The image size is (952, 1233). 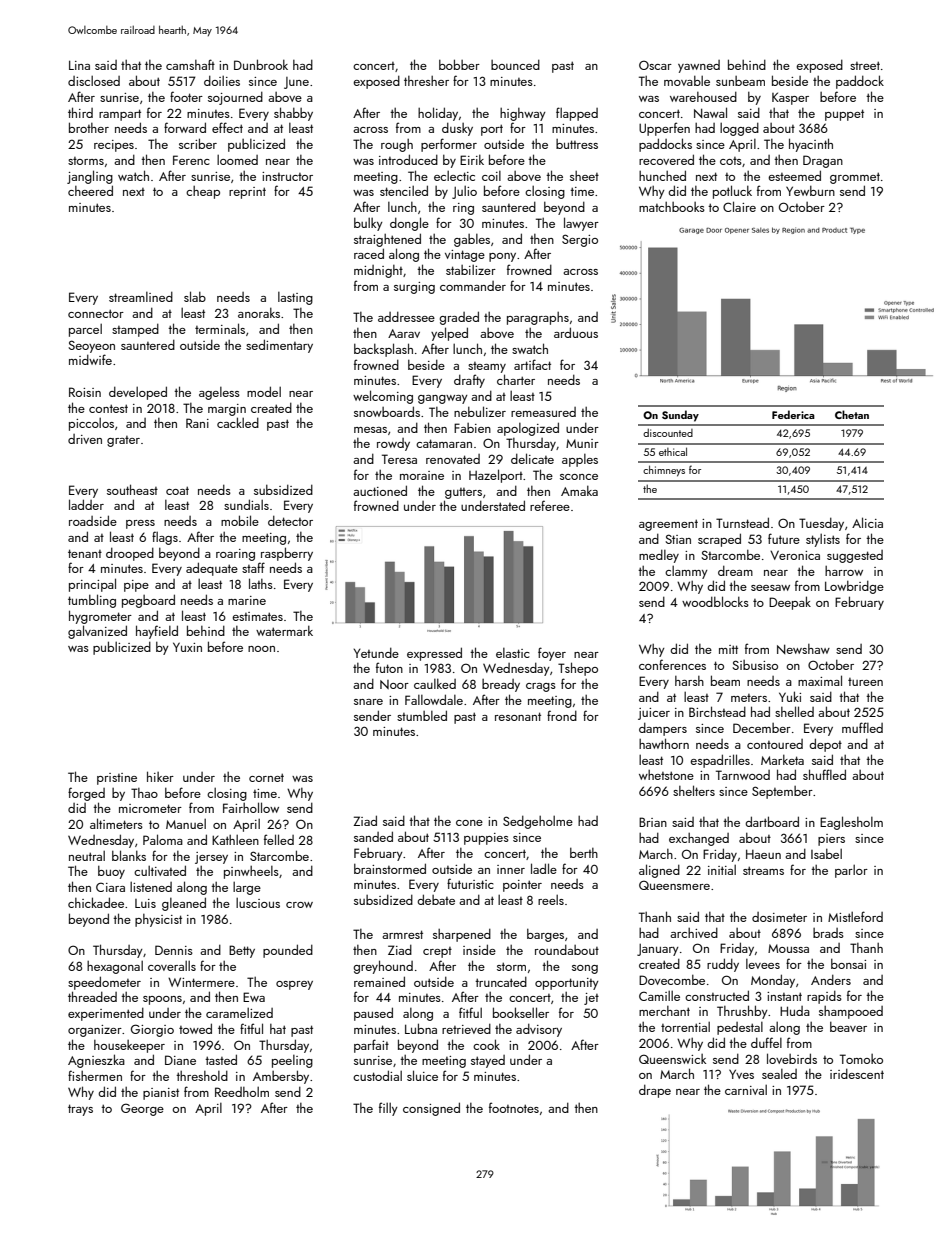 I want to click on drooped, so click(x=130, y=554).
